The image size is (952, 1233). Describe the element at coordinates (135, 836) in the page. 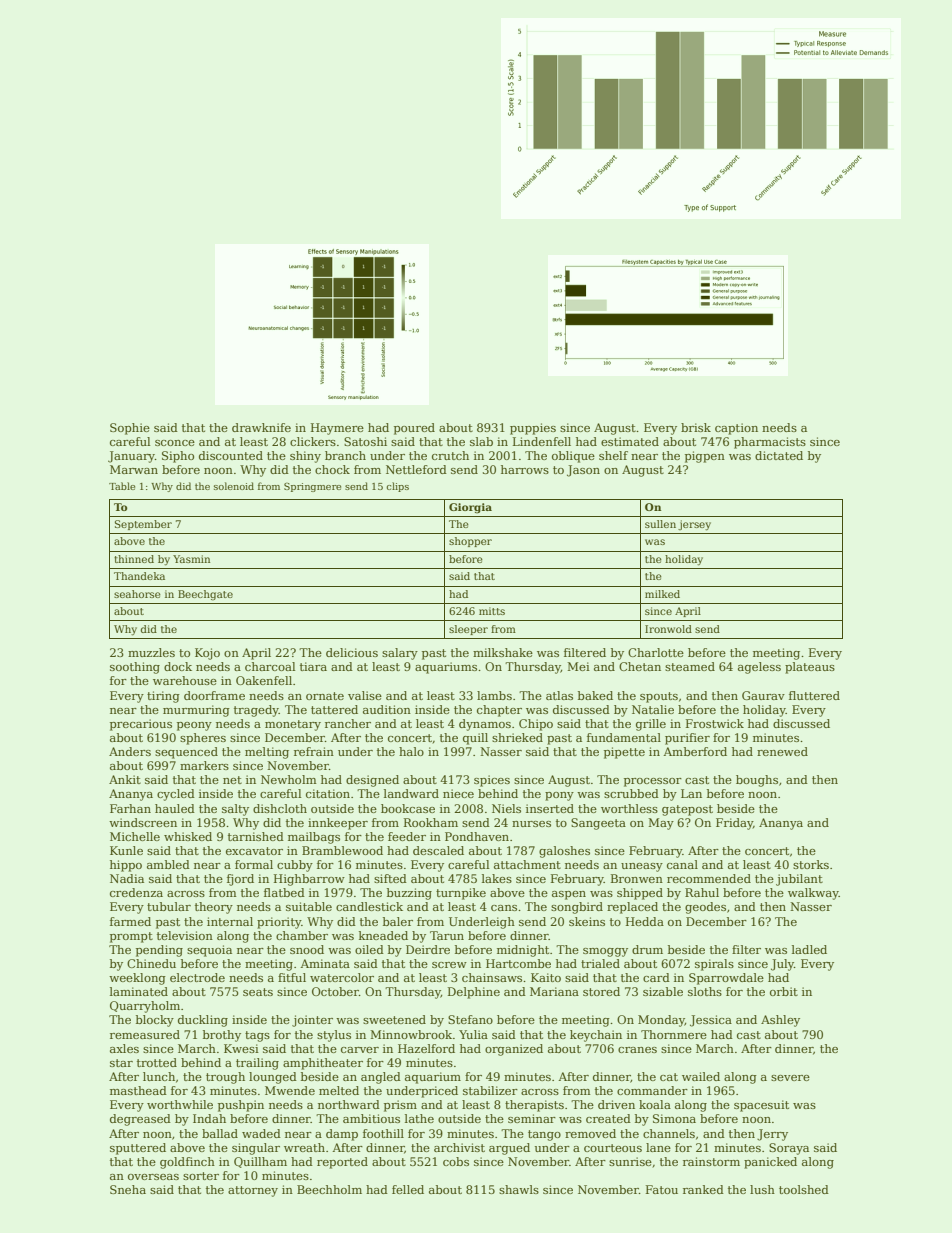

I see `Michelle` at that location.
